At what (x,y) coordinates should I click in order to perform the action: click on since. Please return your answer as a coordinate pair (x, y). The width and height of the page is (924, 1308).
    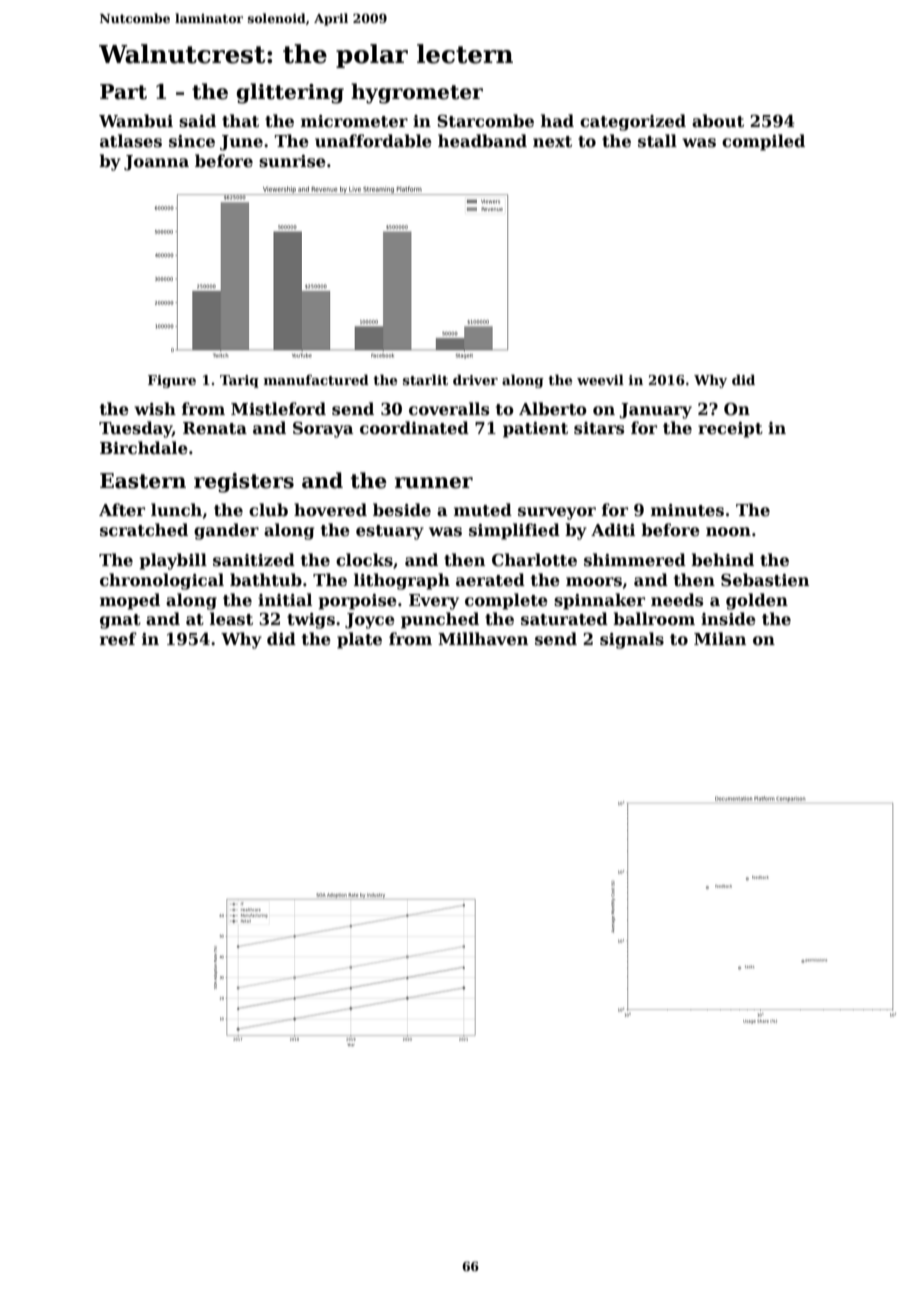
    Looking at the image, I should click on (192, 141).
